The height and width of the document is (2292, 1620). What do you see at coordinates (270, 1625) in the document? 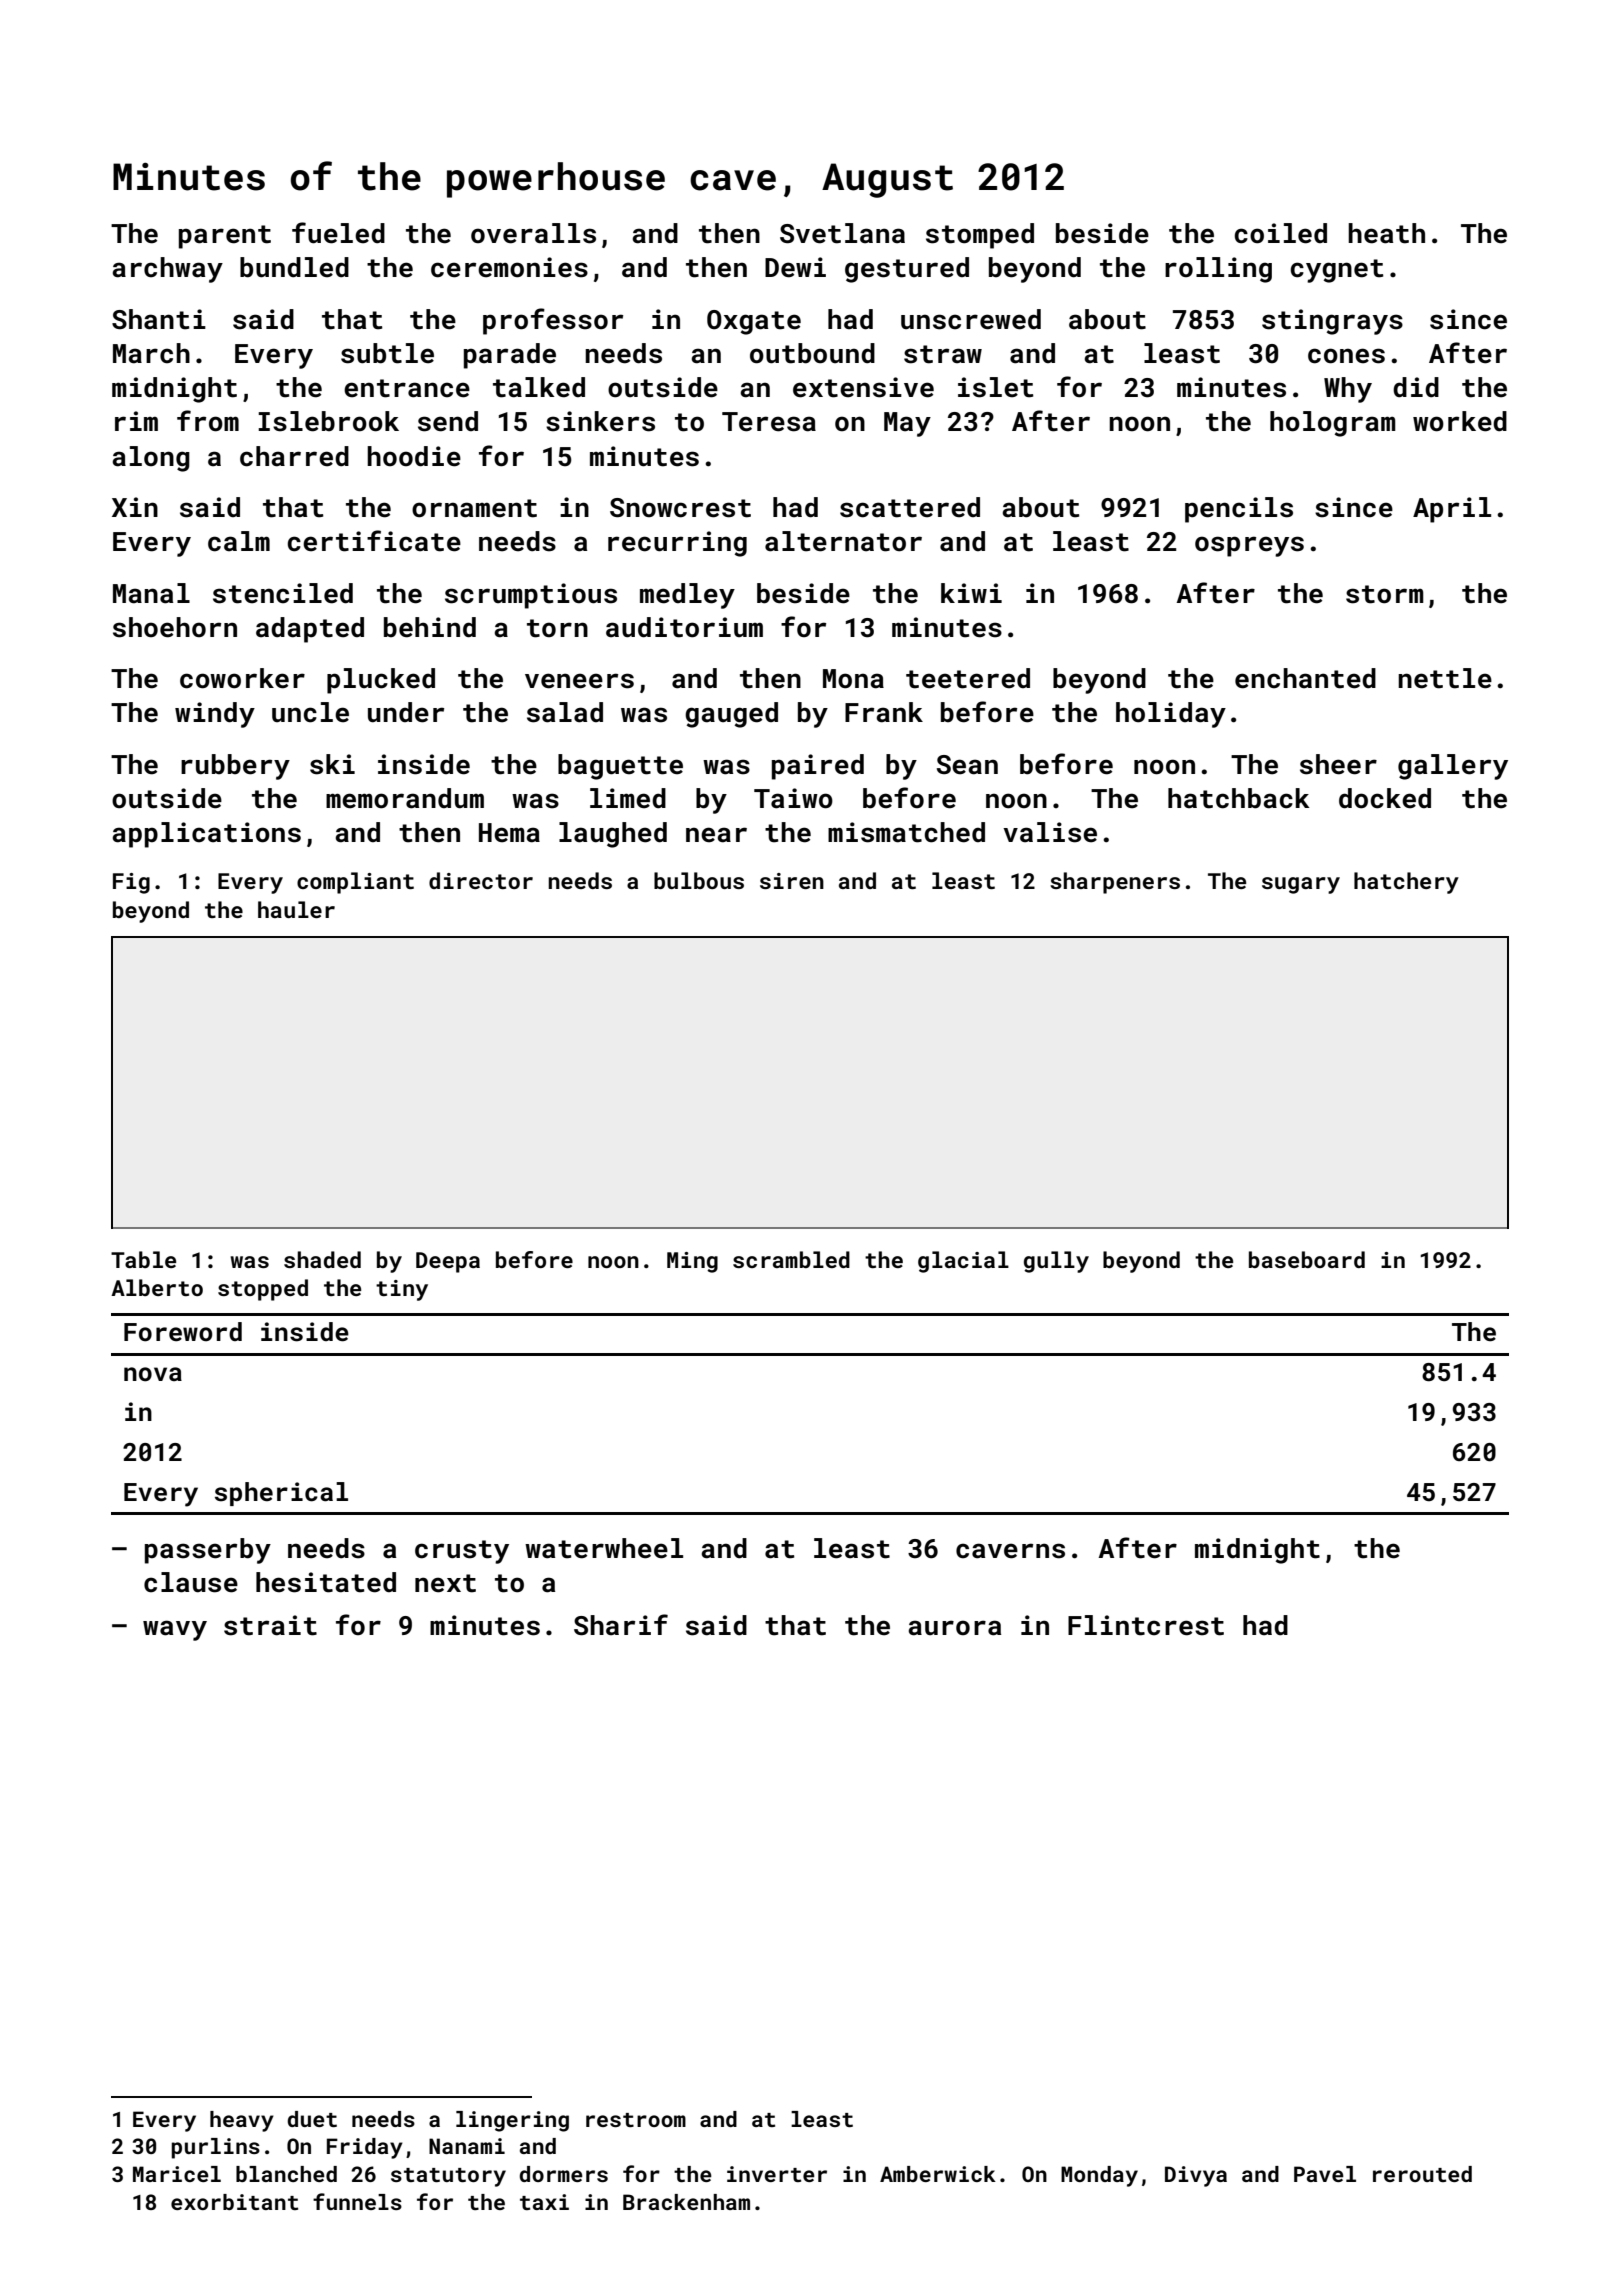
I see `strait` at bounding box center [270, 1625].
